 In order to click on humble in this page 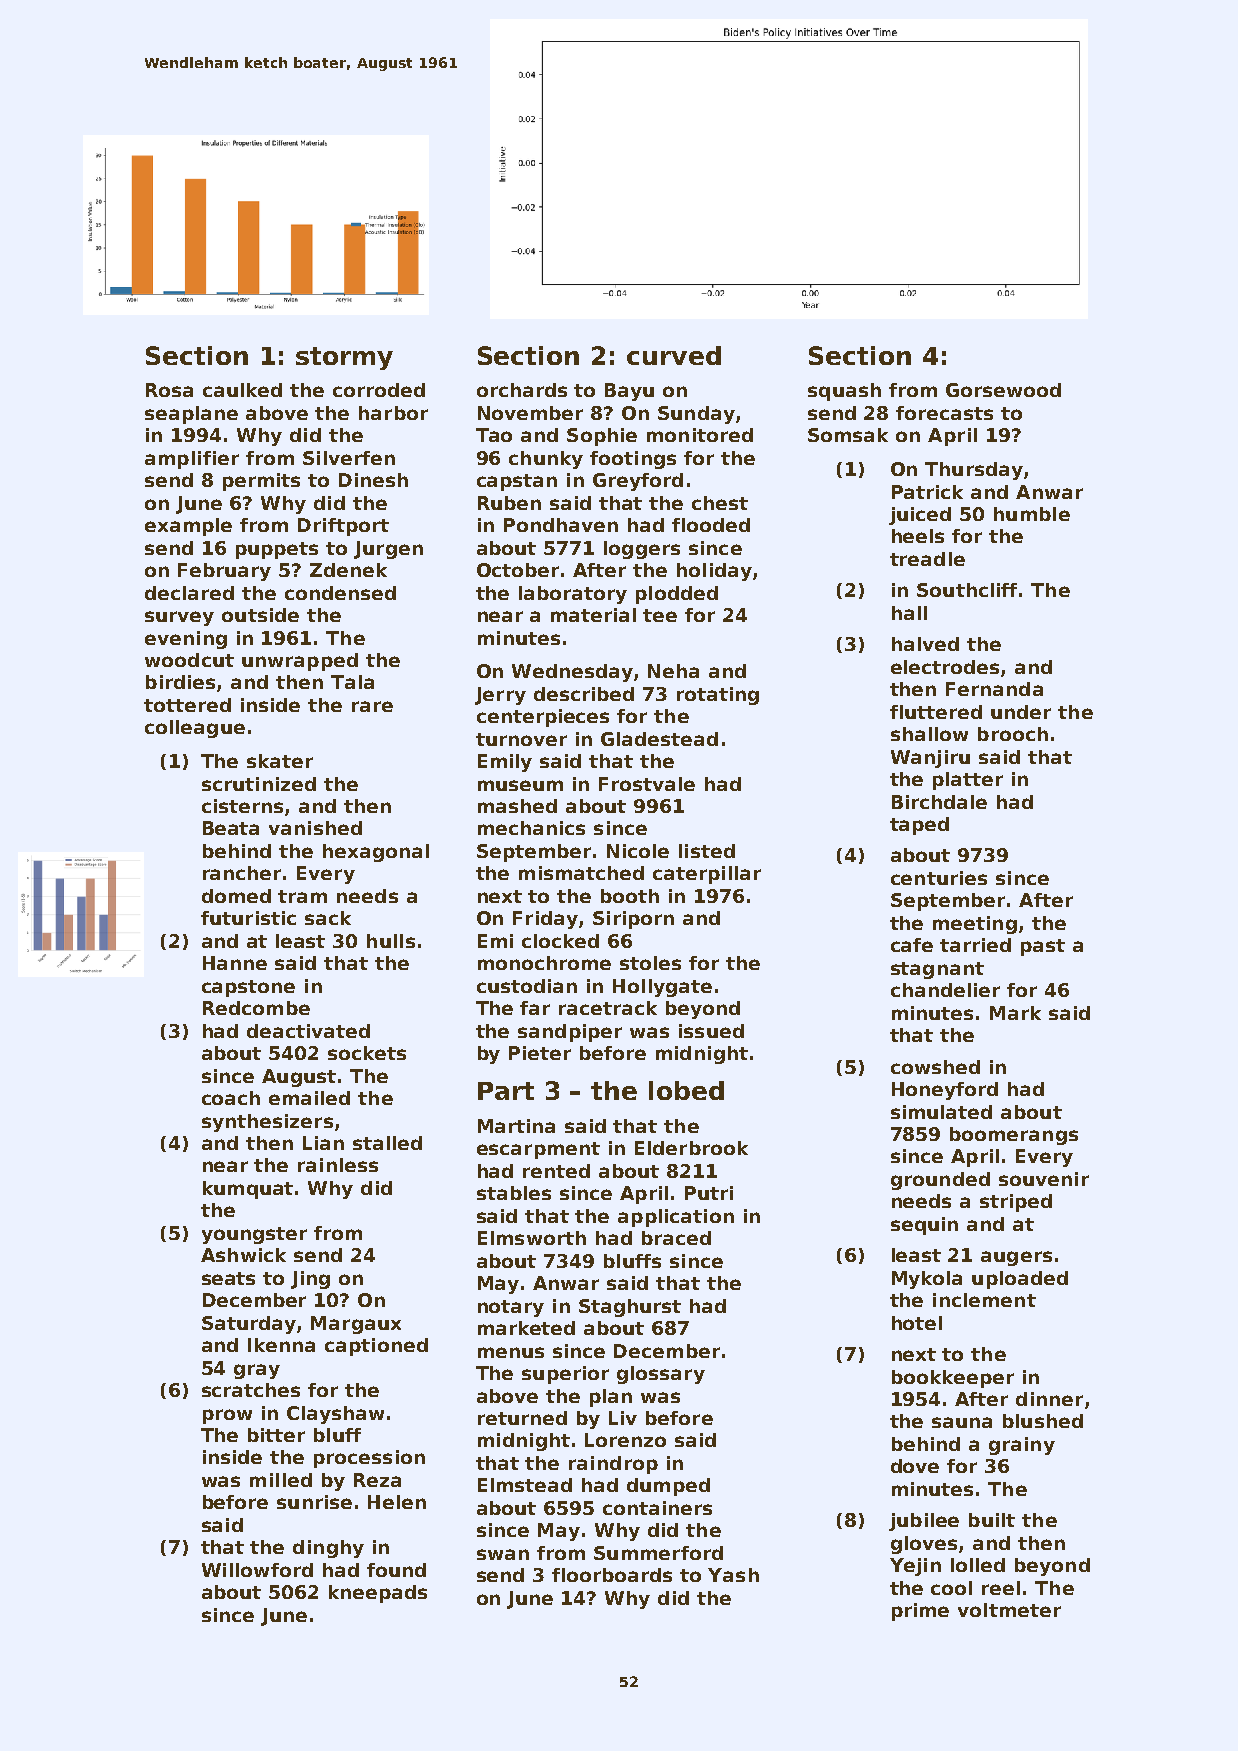, I will do `click(1032, 514)`.
